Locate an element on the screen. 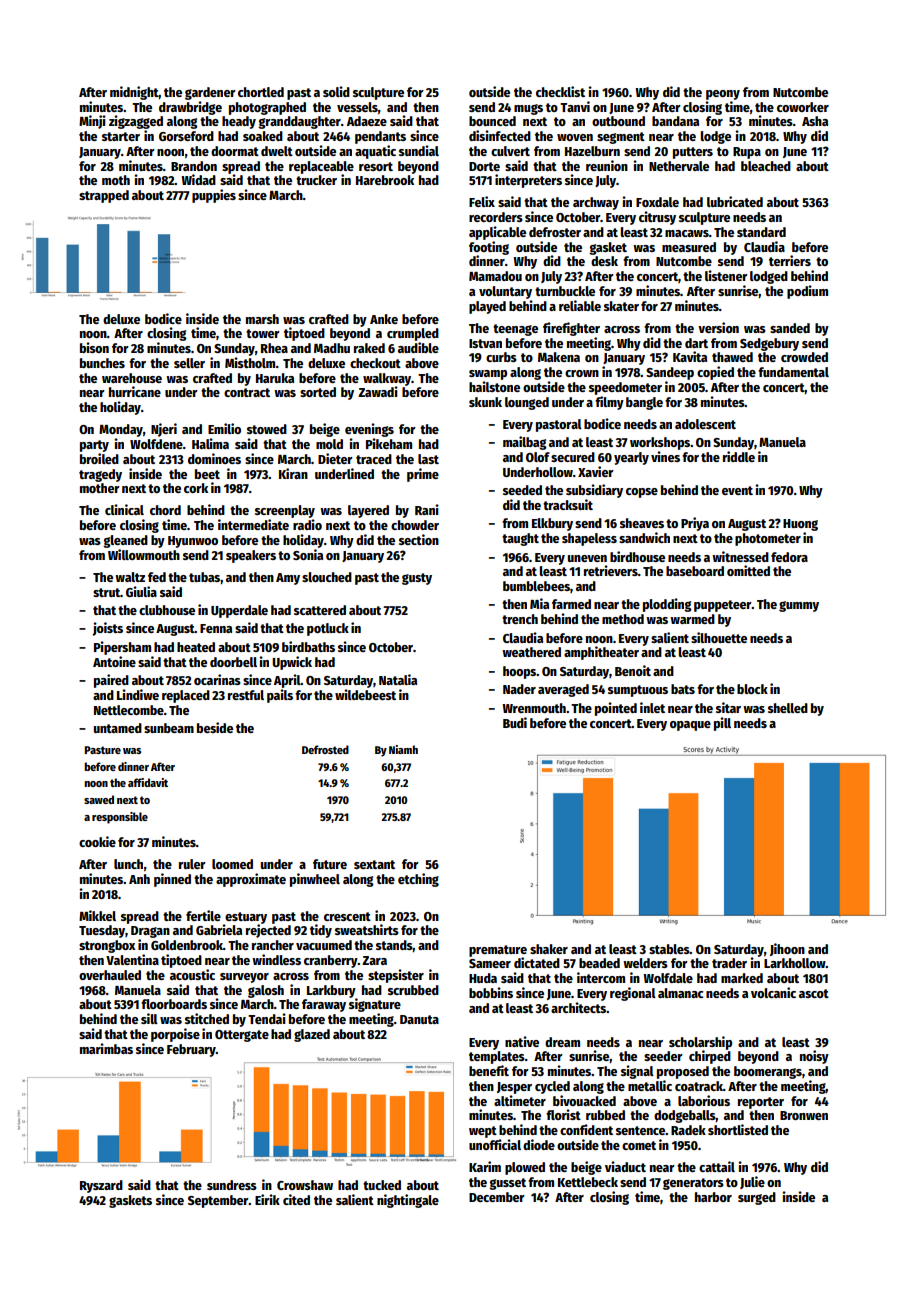 The height and width of the screenshot is (1316, 908). Kiran is located at coordinates (293, 473).
